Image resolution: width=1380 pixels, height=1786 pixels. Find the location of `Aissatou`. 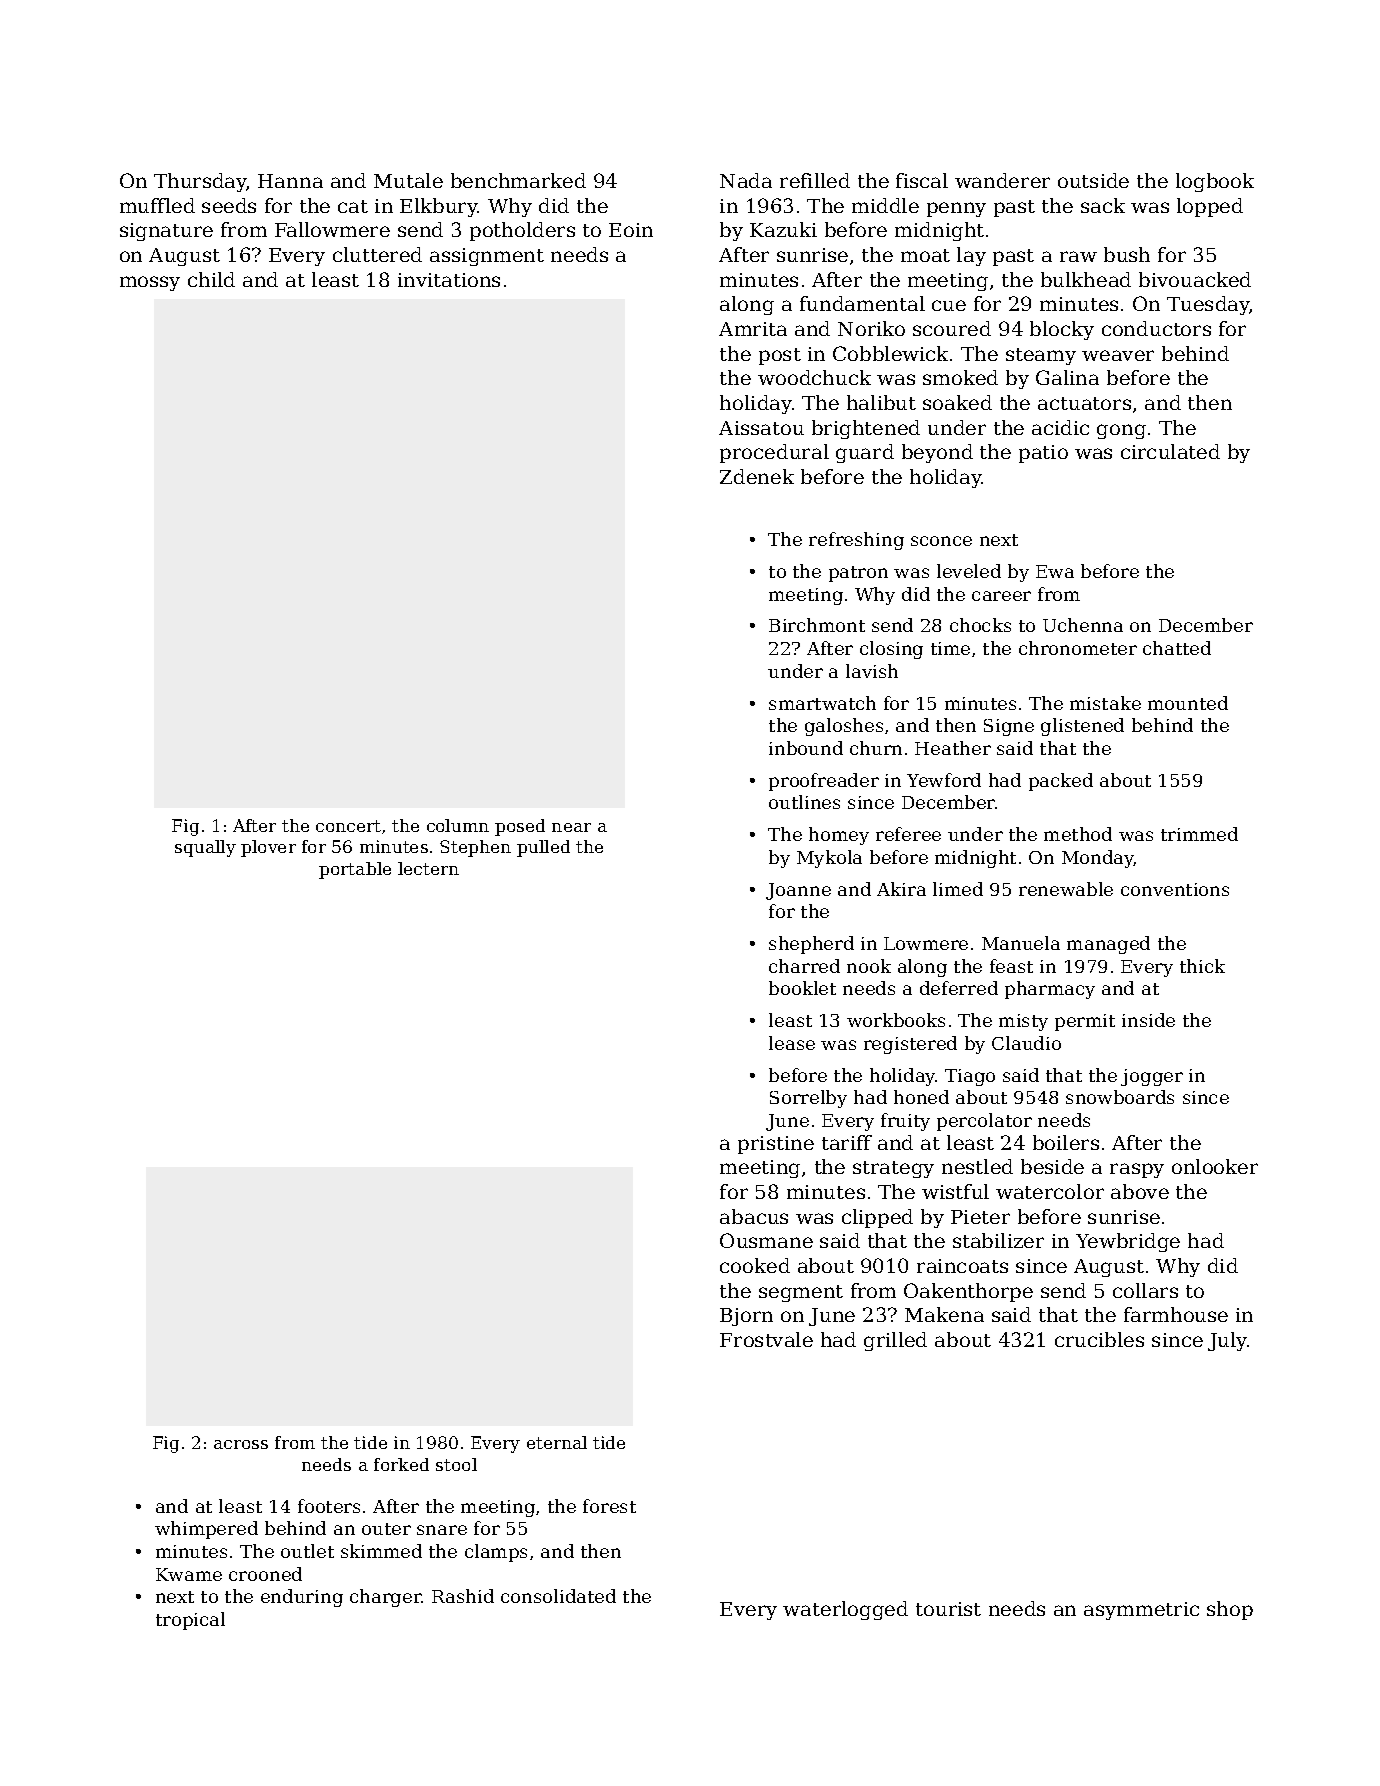

Aissatou is located at coordinates (761, 428).
